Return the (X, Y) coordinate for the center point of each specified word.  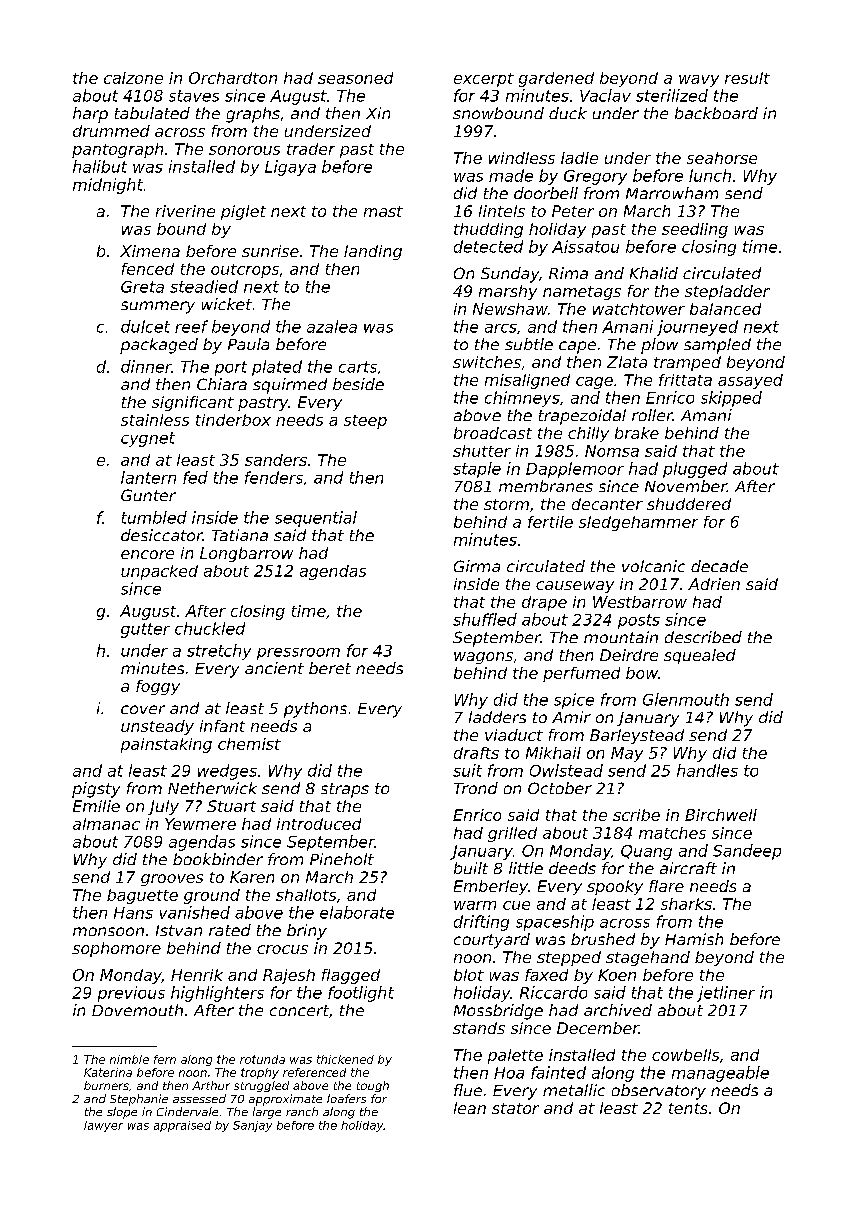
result (747, 78)
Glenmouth (686, 699)
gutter (145, 630)
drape (544, 603)
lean (470, 1108)
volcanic (653, 566)
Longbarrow (246, 554)
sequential (316, 519)
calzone (133, 78)
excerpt (484, 80)
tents (688, 1108)
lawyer (103, 1126)
